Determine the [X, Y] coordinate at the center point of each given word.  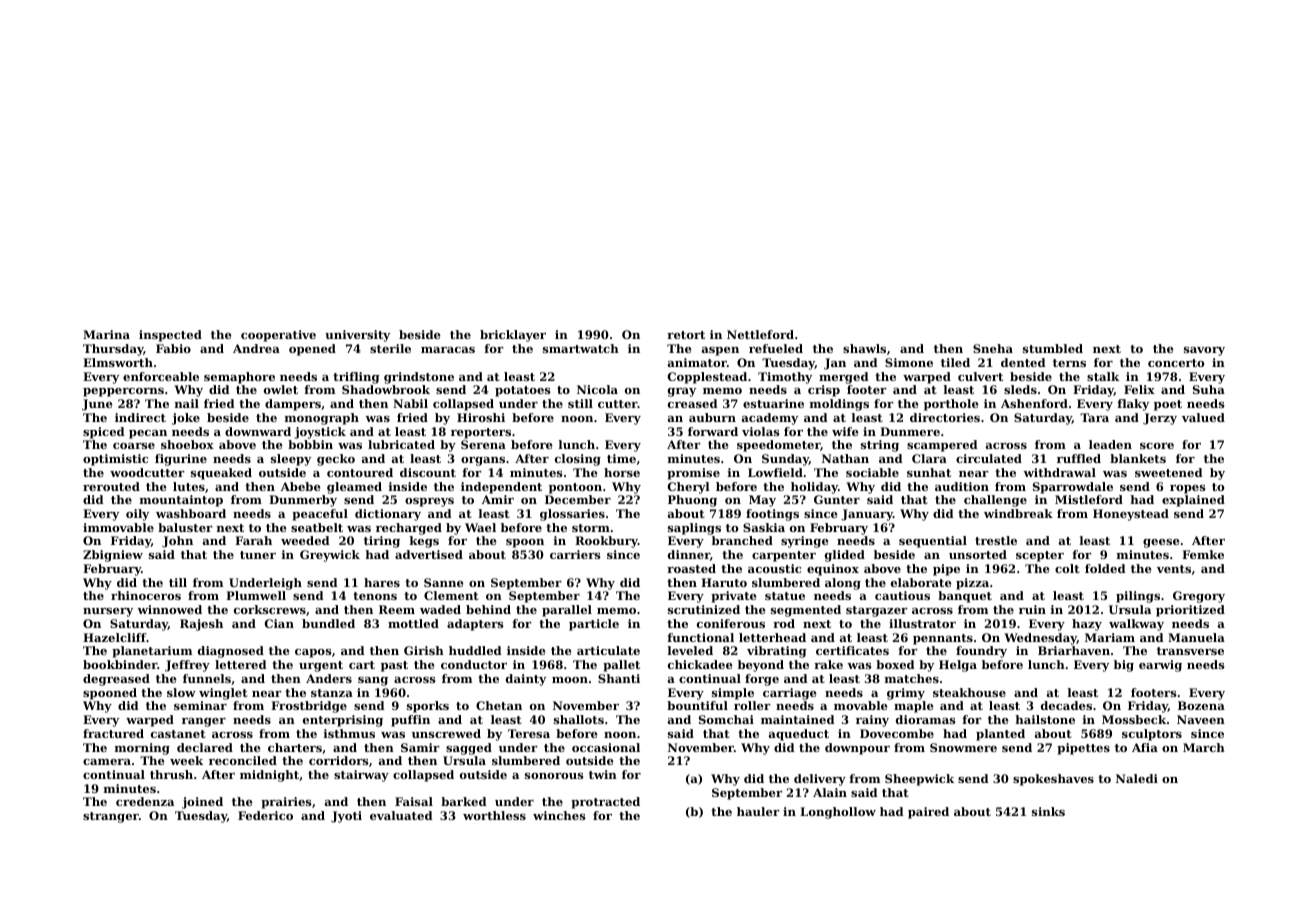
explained [1193, 501]
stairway [361, 776]
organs [483, 461]
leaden [1110, 444]
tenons [375, 596]
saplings [694, 529]
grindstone [419, 378]
